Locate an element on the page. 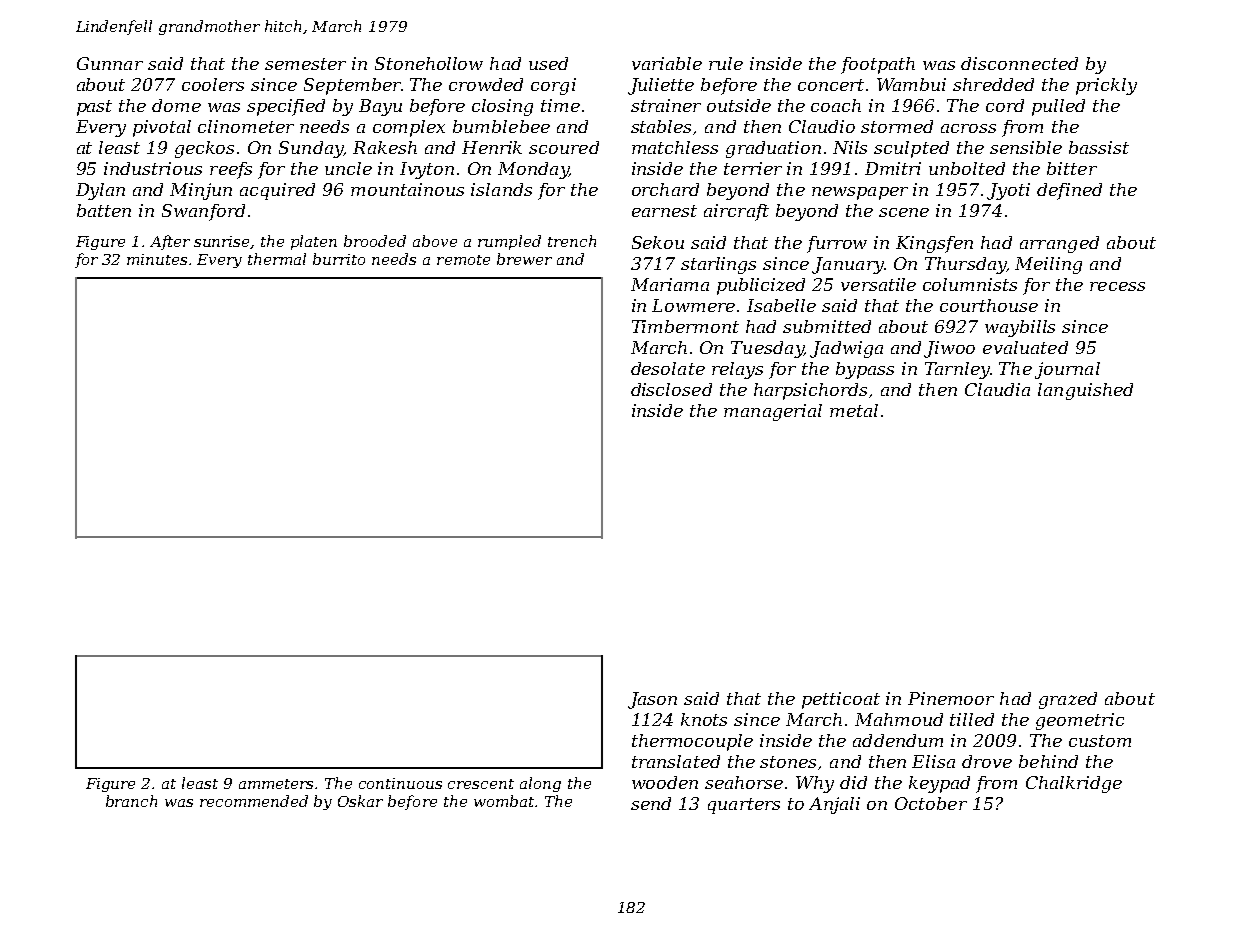 The height and width of the image is (952, 1233). minutes is located at coordinates (157, 259).
